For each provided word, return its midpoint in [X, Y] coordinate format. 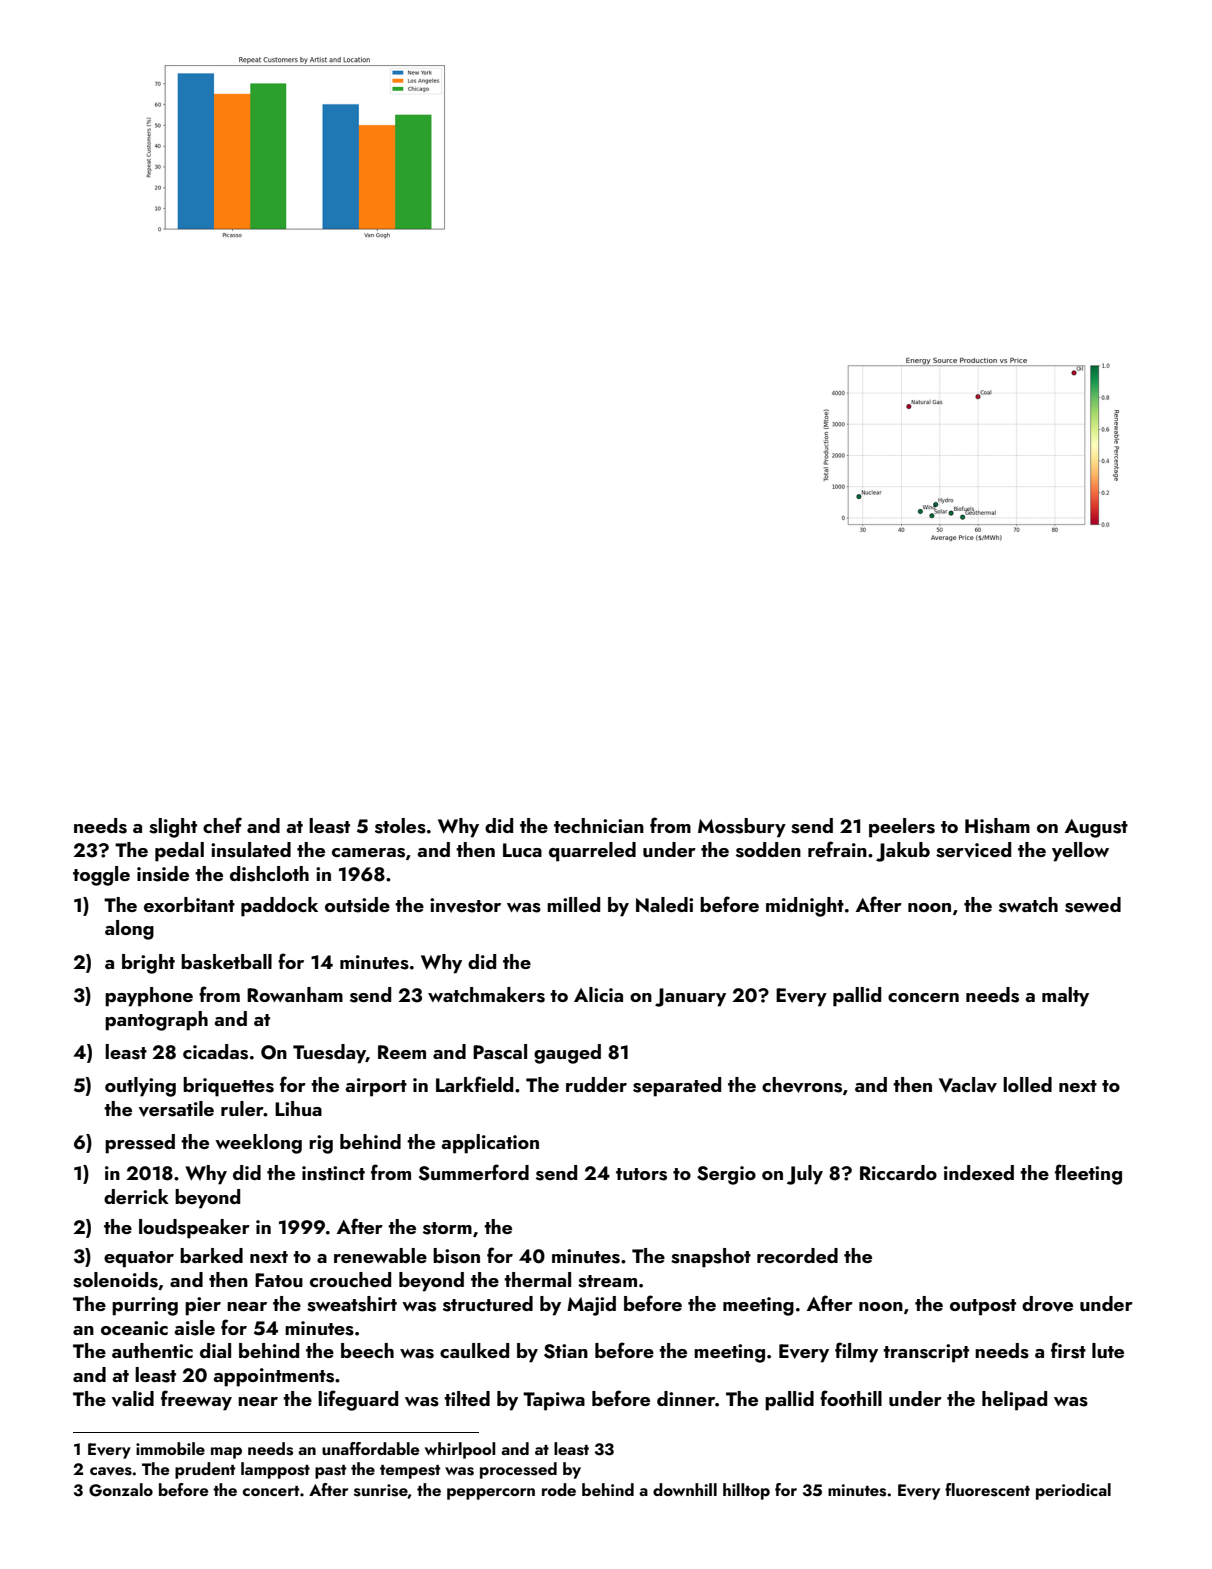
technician [599, 825]
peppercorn [491, 1494]
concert [271, 1491]
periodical [1073, 1491]
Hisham [997, 826]
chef [222, 825]
